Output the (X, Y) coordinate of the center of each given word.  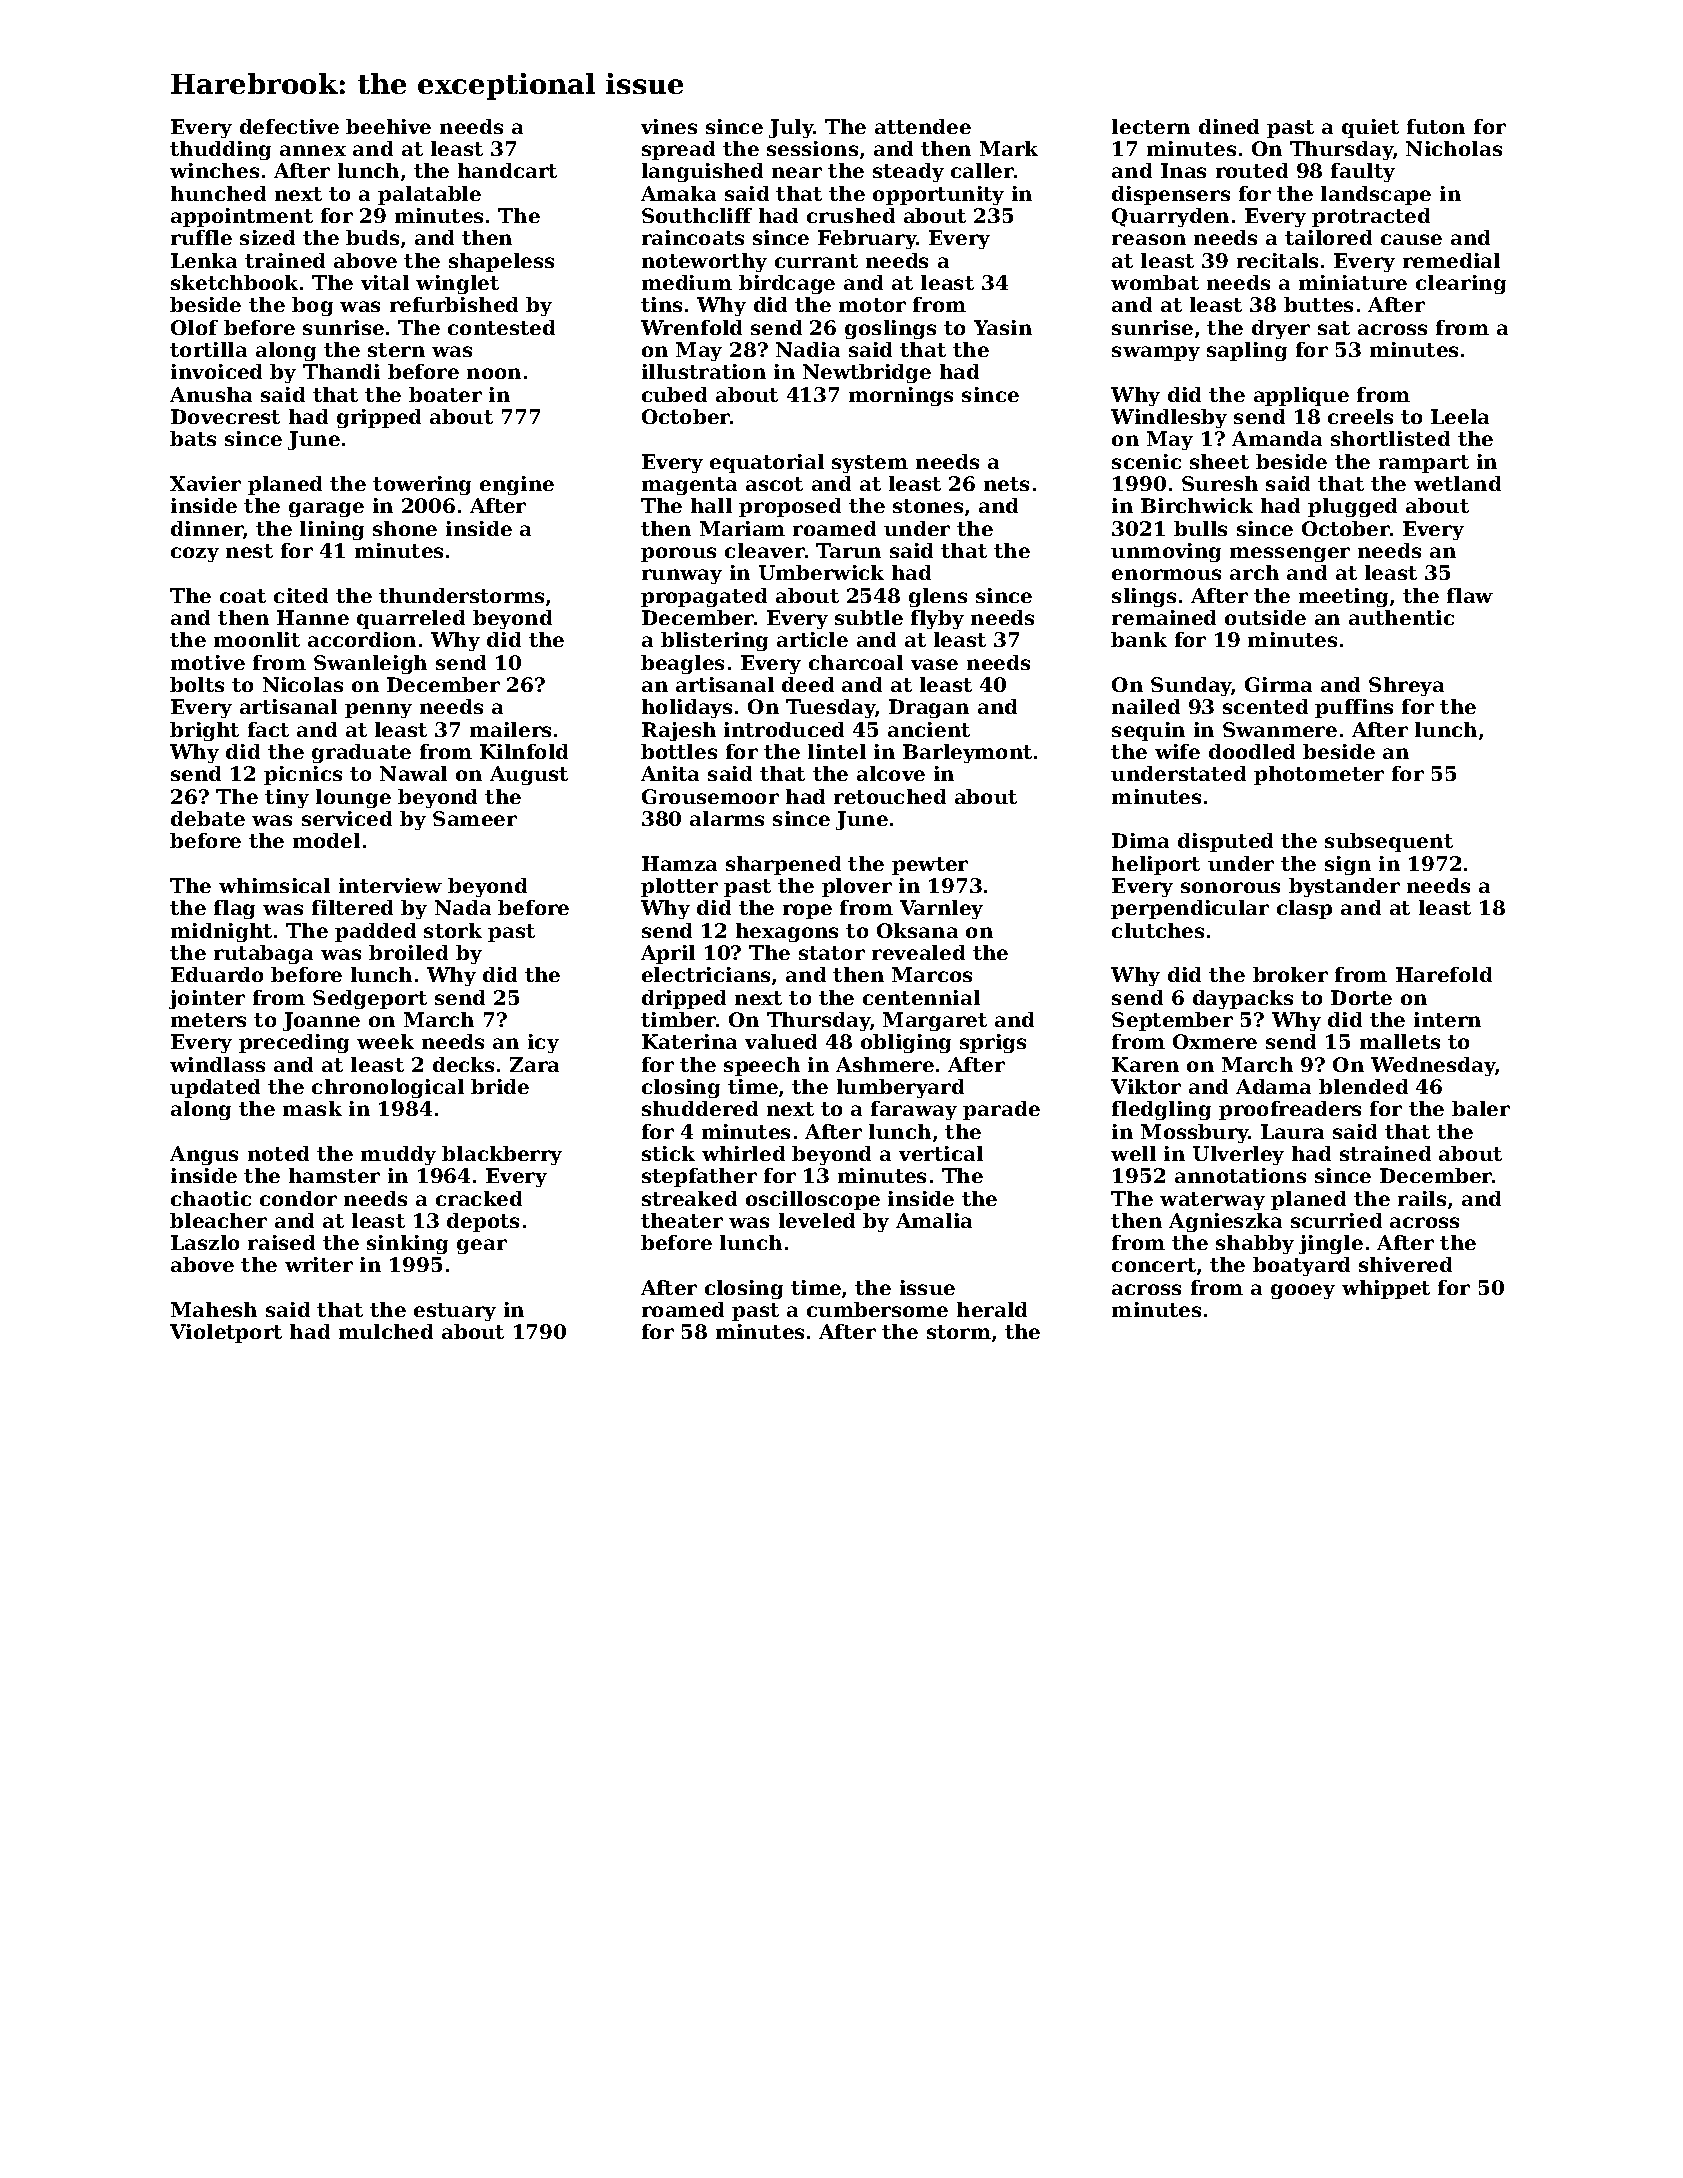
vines (669, 126)
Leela (1460, 416)
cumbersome (877, 1309)
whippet (1386, 1289)
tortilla (208, 349)
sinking (407, 1244)
